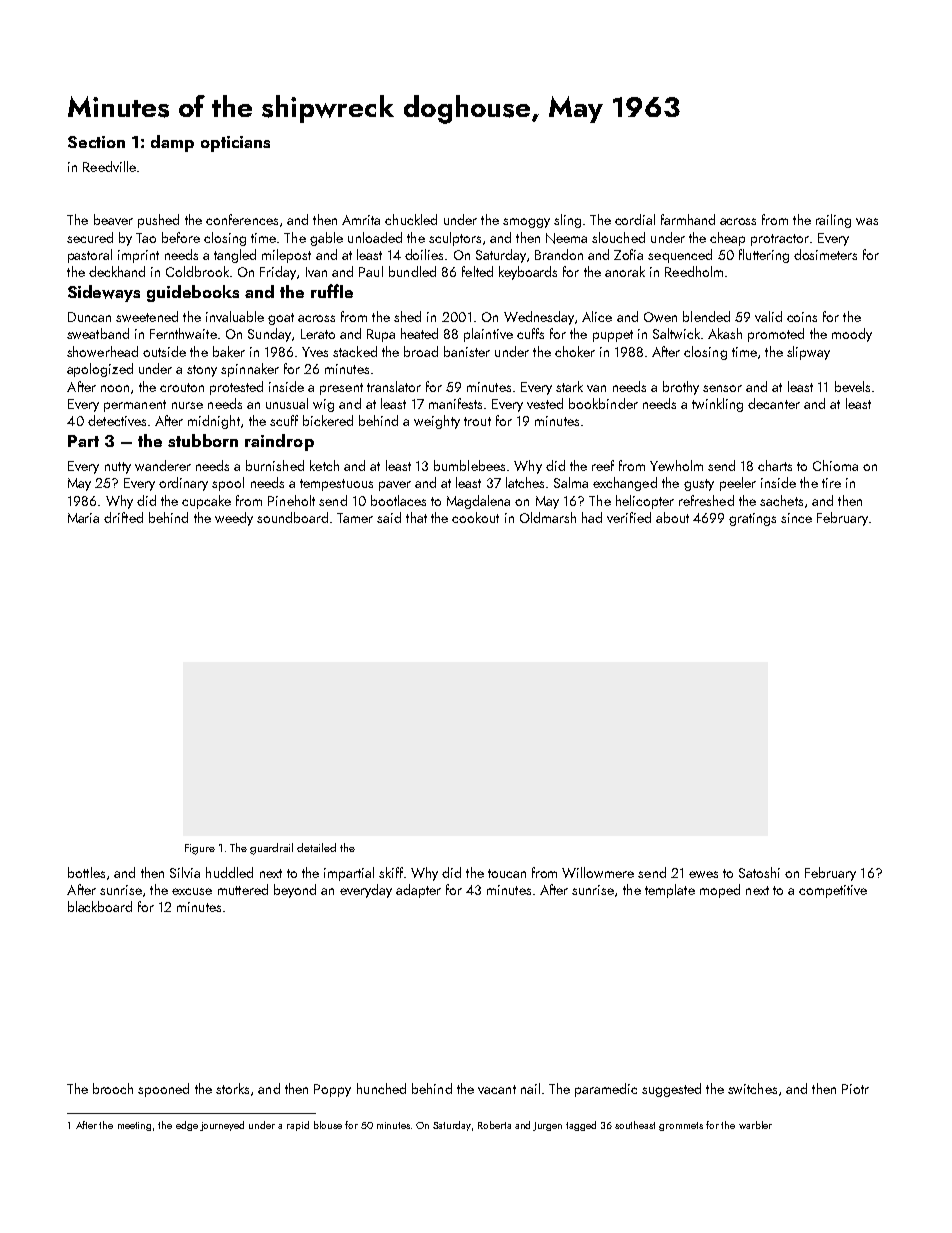 The height and width of the document is (1233, 952). I want to click on blackboard, so click(100, 906).
